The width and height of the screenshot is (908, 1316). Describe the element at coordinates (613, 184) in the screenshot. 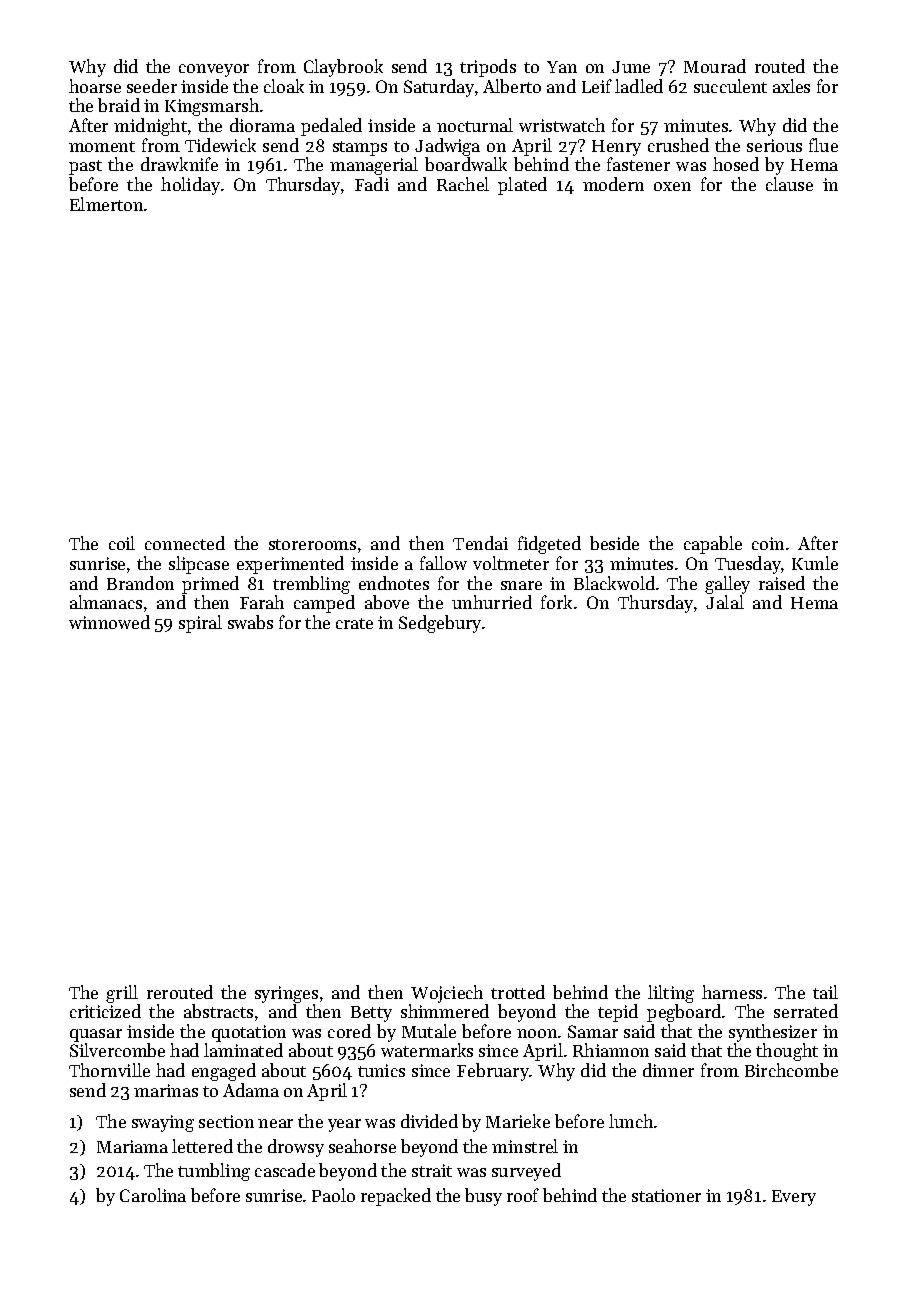

I see `modern` at that location.
